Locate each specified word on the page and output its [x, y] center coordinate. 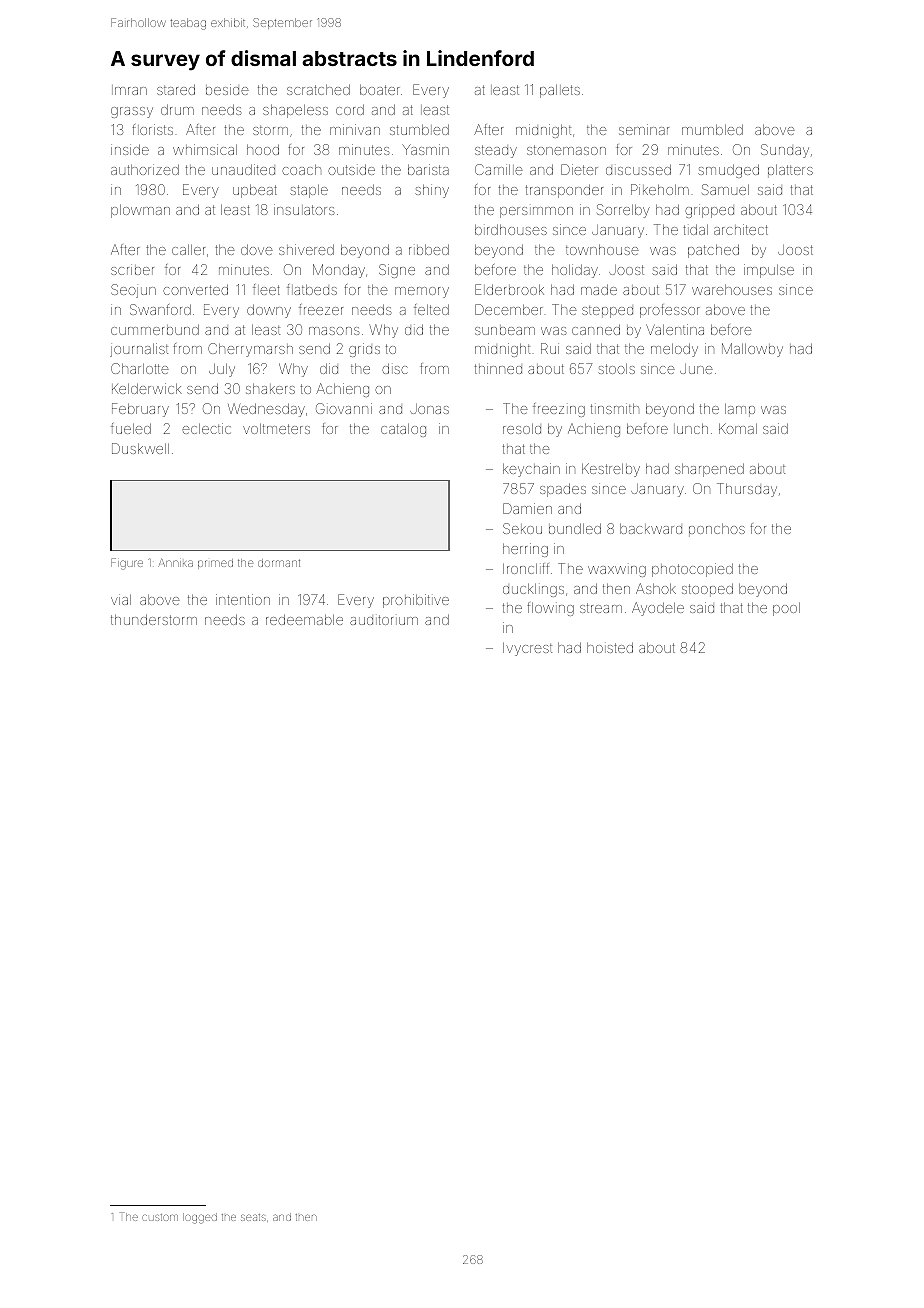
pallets [560, 91]
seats [253, 1217]
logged [200, 1218]
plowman [140, 211]
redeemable [304, 619]
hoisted [610, 647]
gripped [709, 211]
